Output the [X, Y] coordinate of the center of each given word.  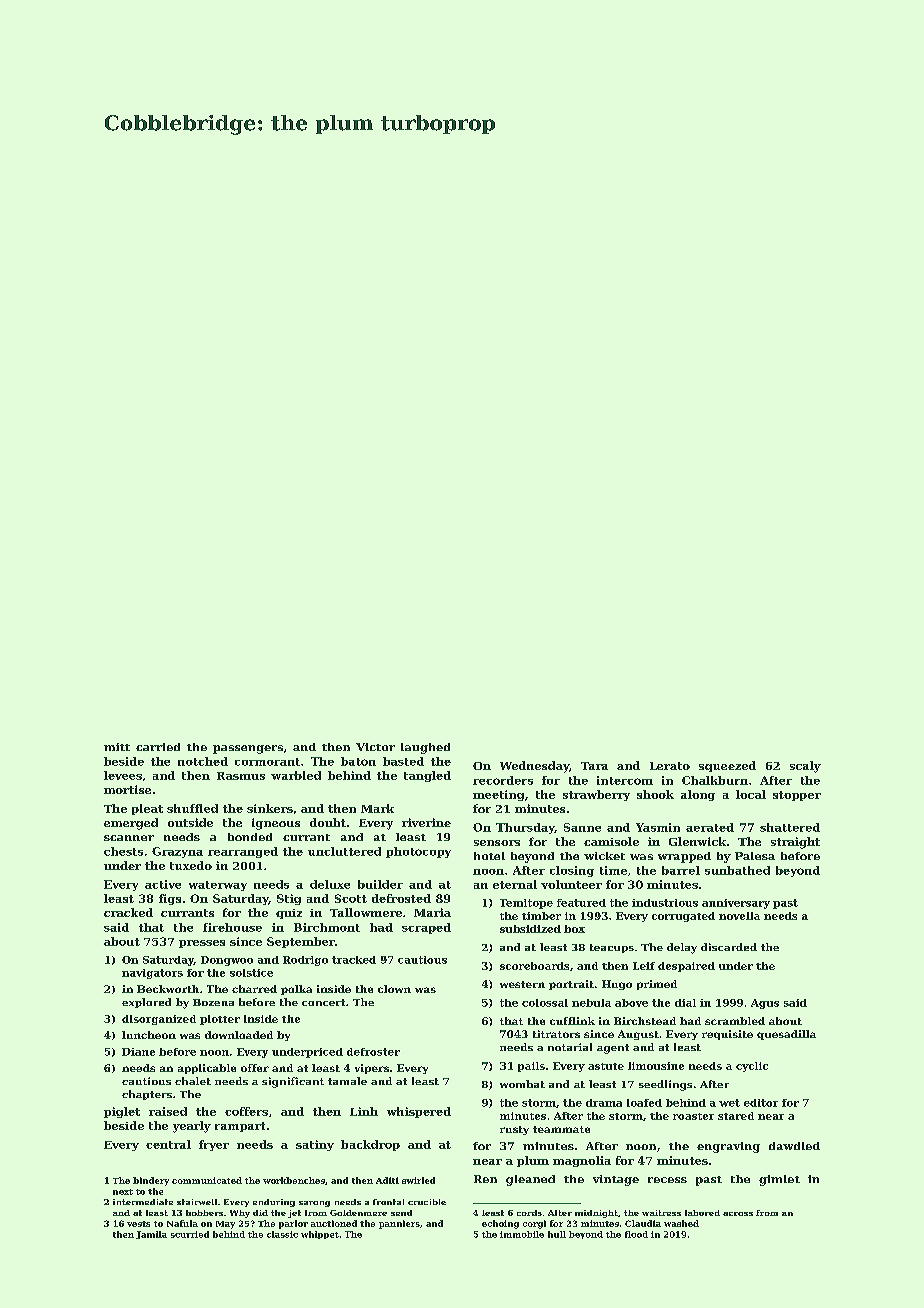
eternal [515, 884]
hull [557, 1234]
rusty [514, 1130]
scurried [190, 1234]
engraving [728, 1147]
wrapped [684, 857]
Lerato [670, 766]
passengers [248, 749]
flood [636, 1234]
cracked [128, 912]
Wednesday [534, 767]
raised [168, 1111]
